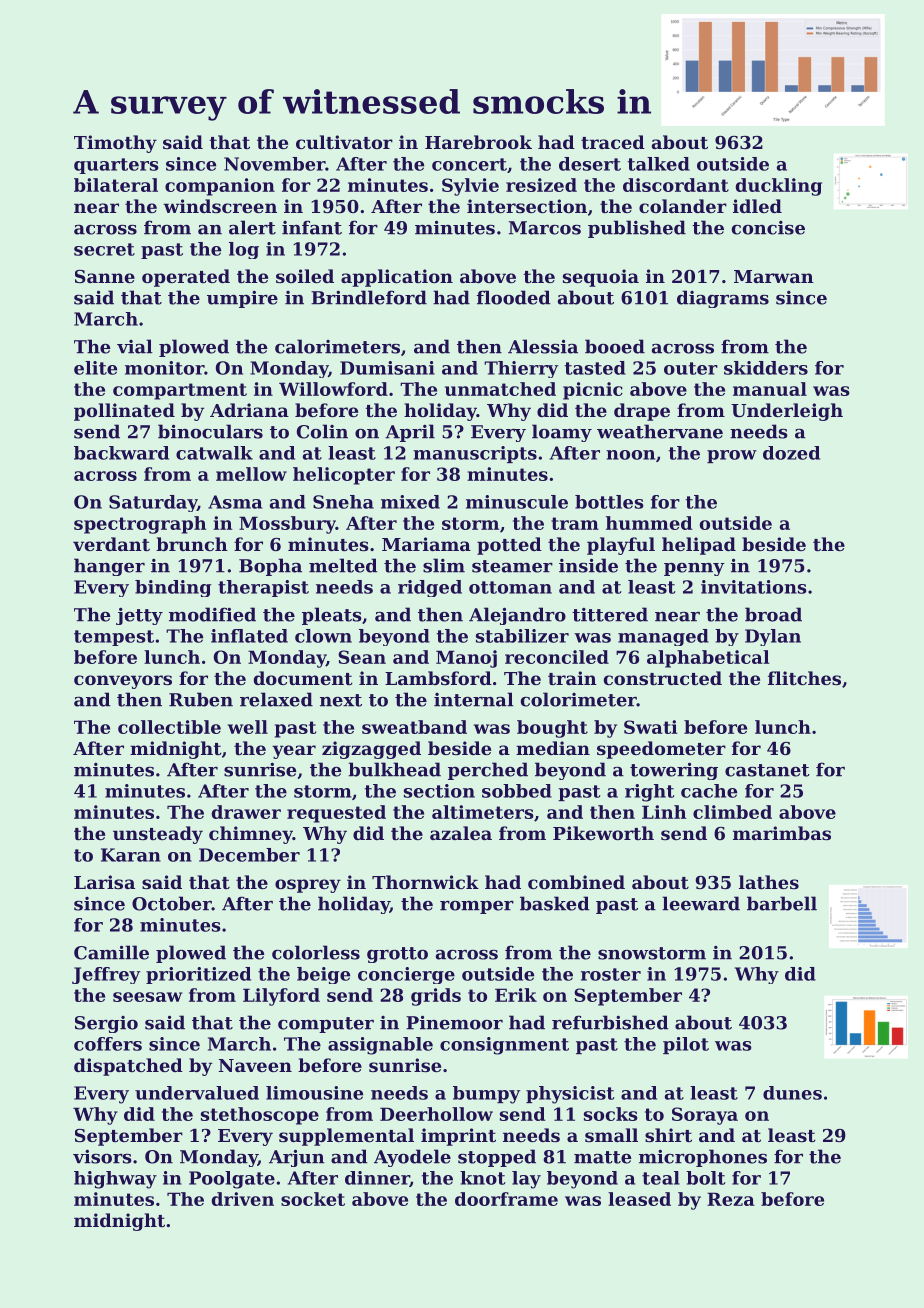  Describe the element at coordinates (562, 433) in the screenshot. I see `loamy` at that location.
